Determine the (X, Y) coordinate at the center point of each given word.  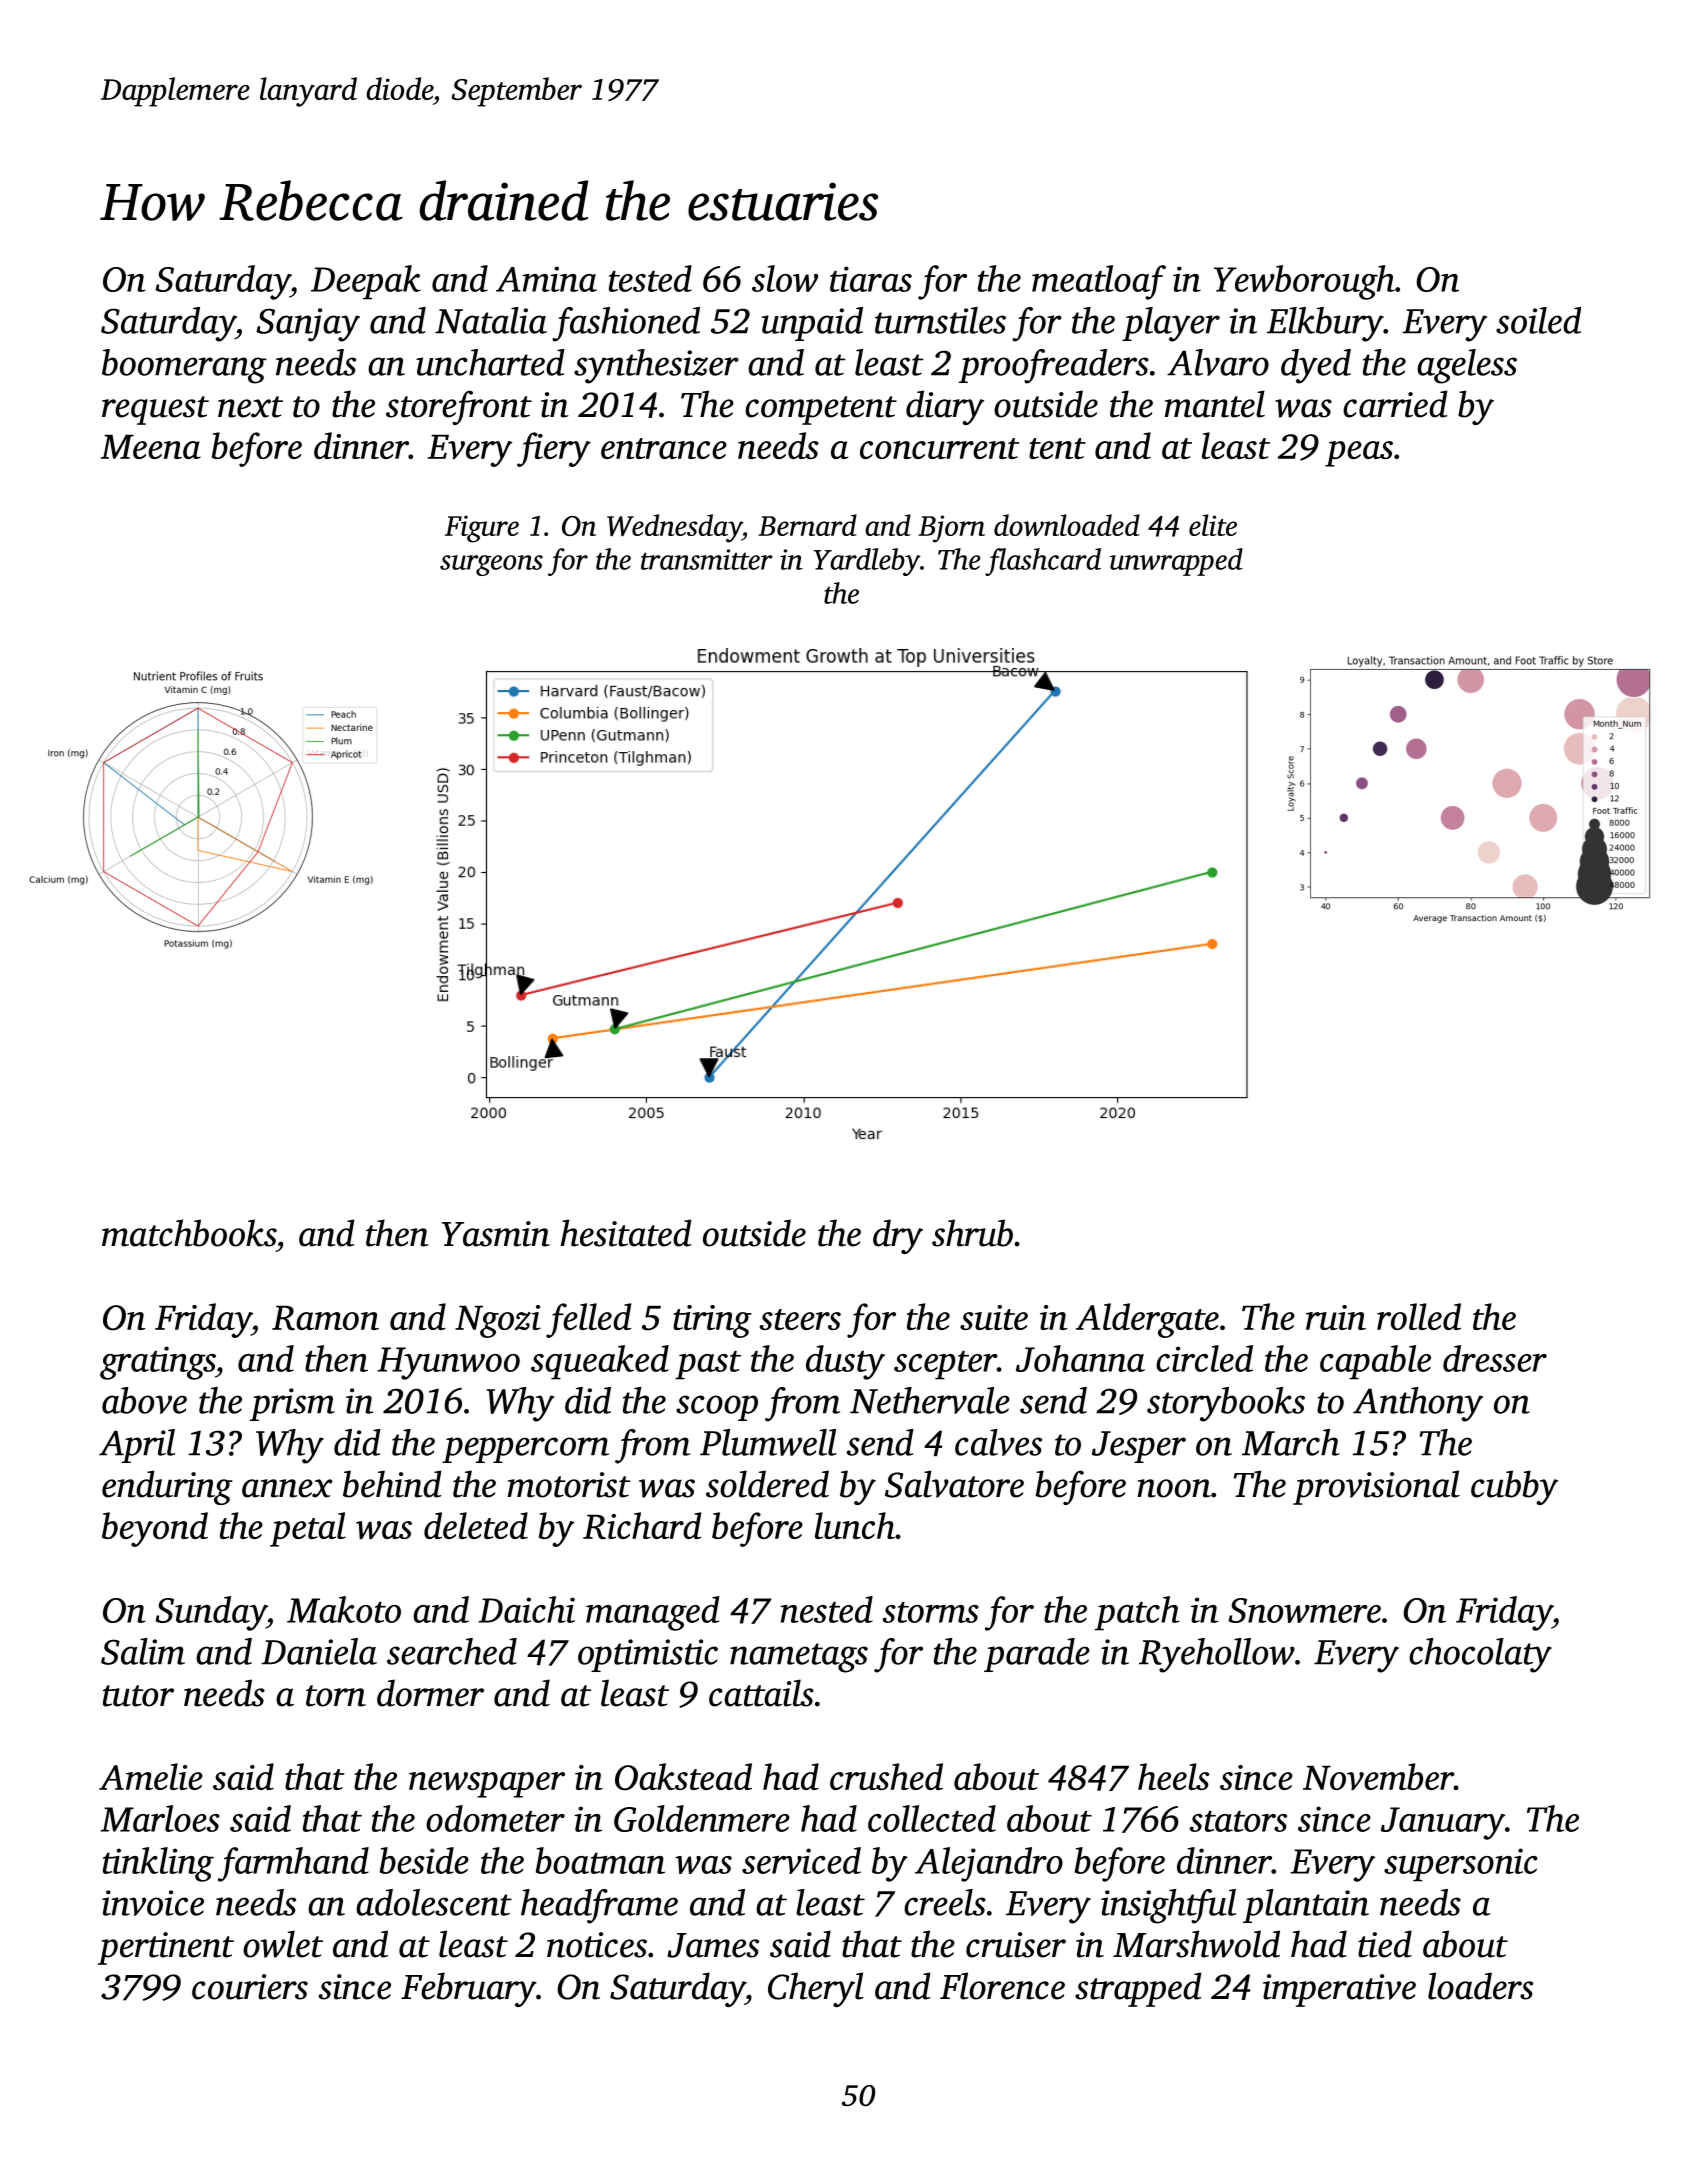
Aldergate (1147, 1320)
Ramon (325, 1318)
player (1171, 324)
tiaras (871, 279)
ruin (1336, 1317)
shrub (972, 1233)
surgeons (491, 565)
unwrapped (1176, 562)
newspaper (487, 1785)
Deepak (366, 282)
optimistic (648, 1655)
